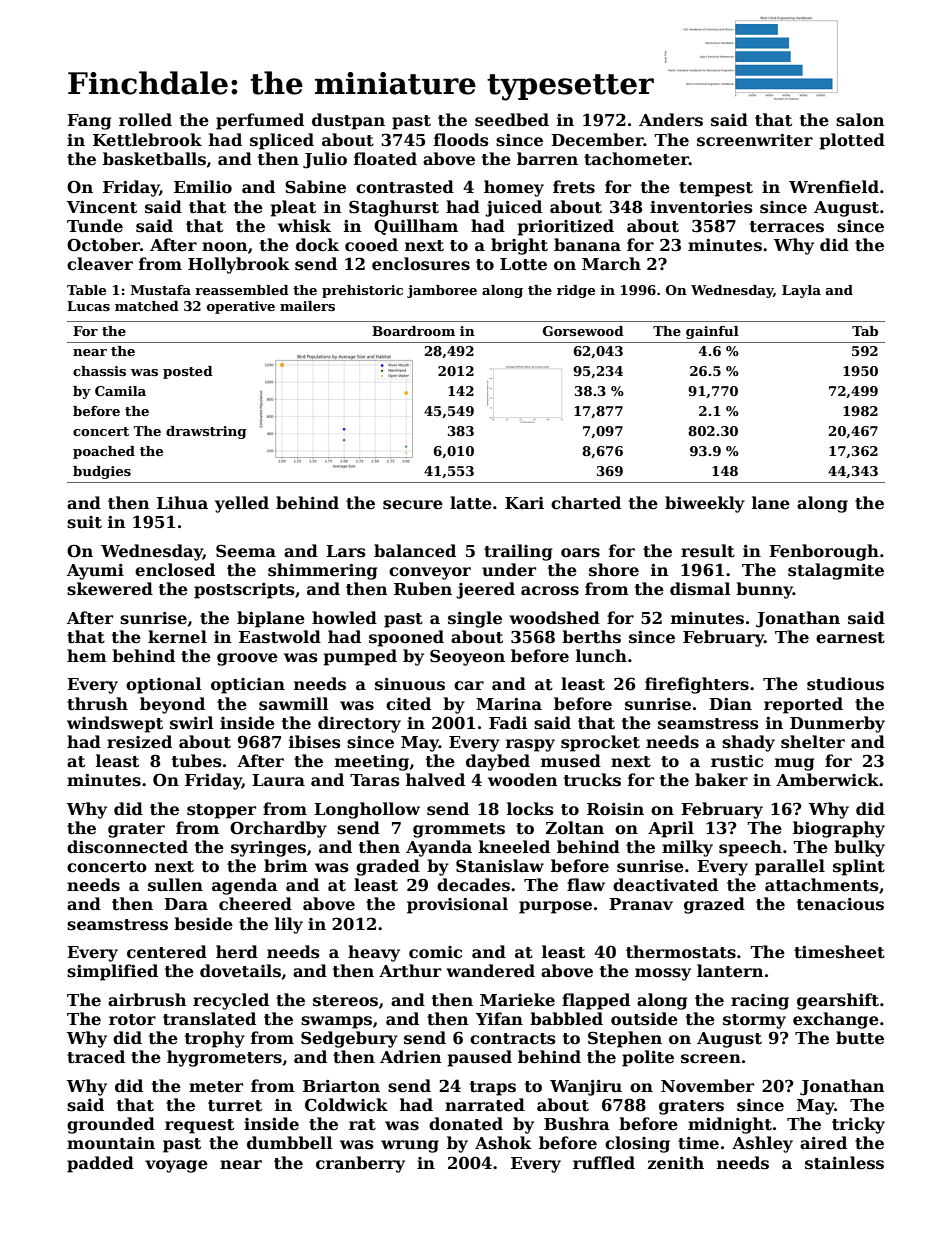  What do you see at coordinates (721, 780) in the screenshot?
I see `baker` at bounding box center [721, 780].
